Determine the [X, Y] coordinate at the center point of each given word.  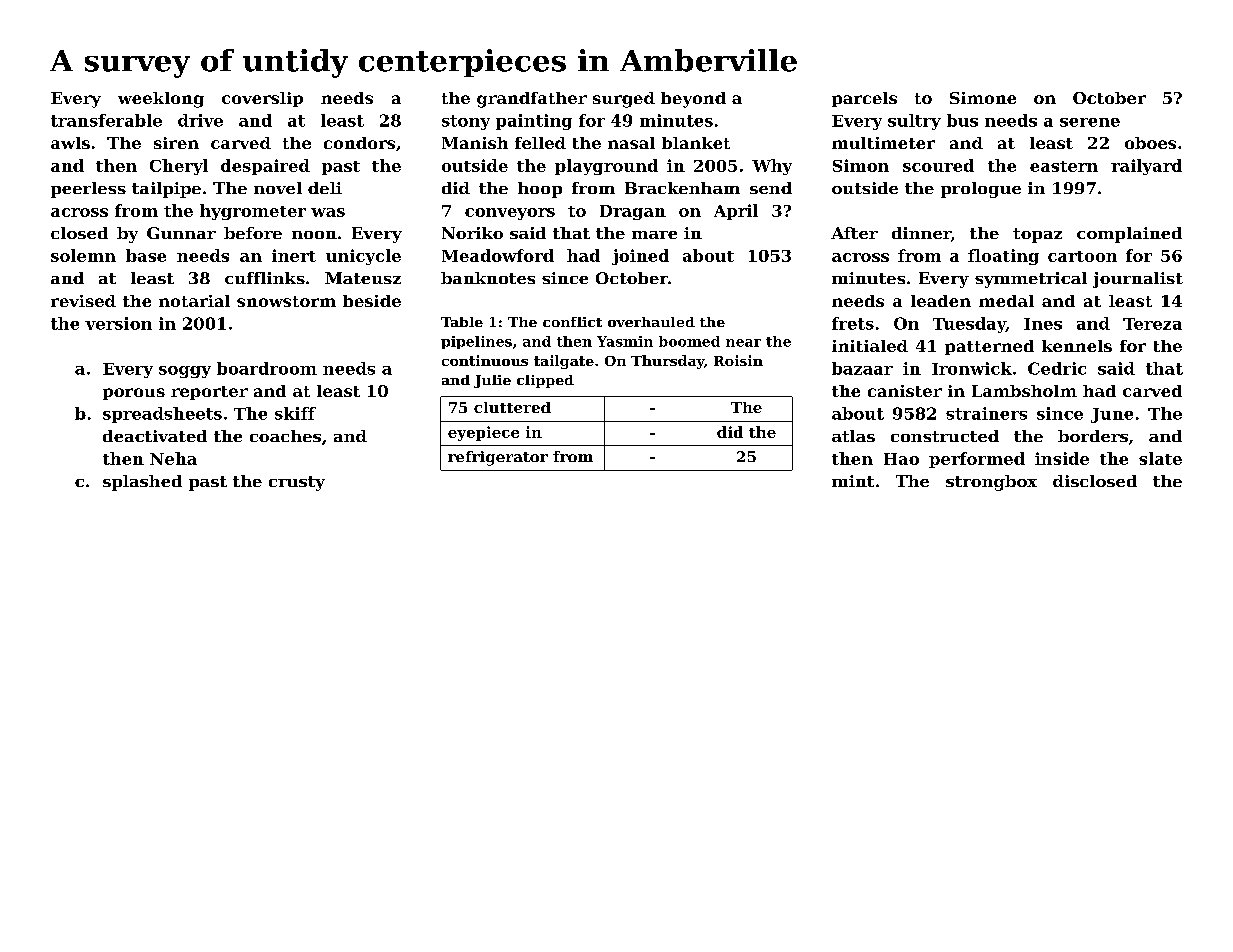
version [118, 323]
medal [1006, 301]
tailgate [564, 362]
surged [624, 100]
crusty [297, 483]
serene [1090, 122]
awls [70, 143]
